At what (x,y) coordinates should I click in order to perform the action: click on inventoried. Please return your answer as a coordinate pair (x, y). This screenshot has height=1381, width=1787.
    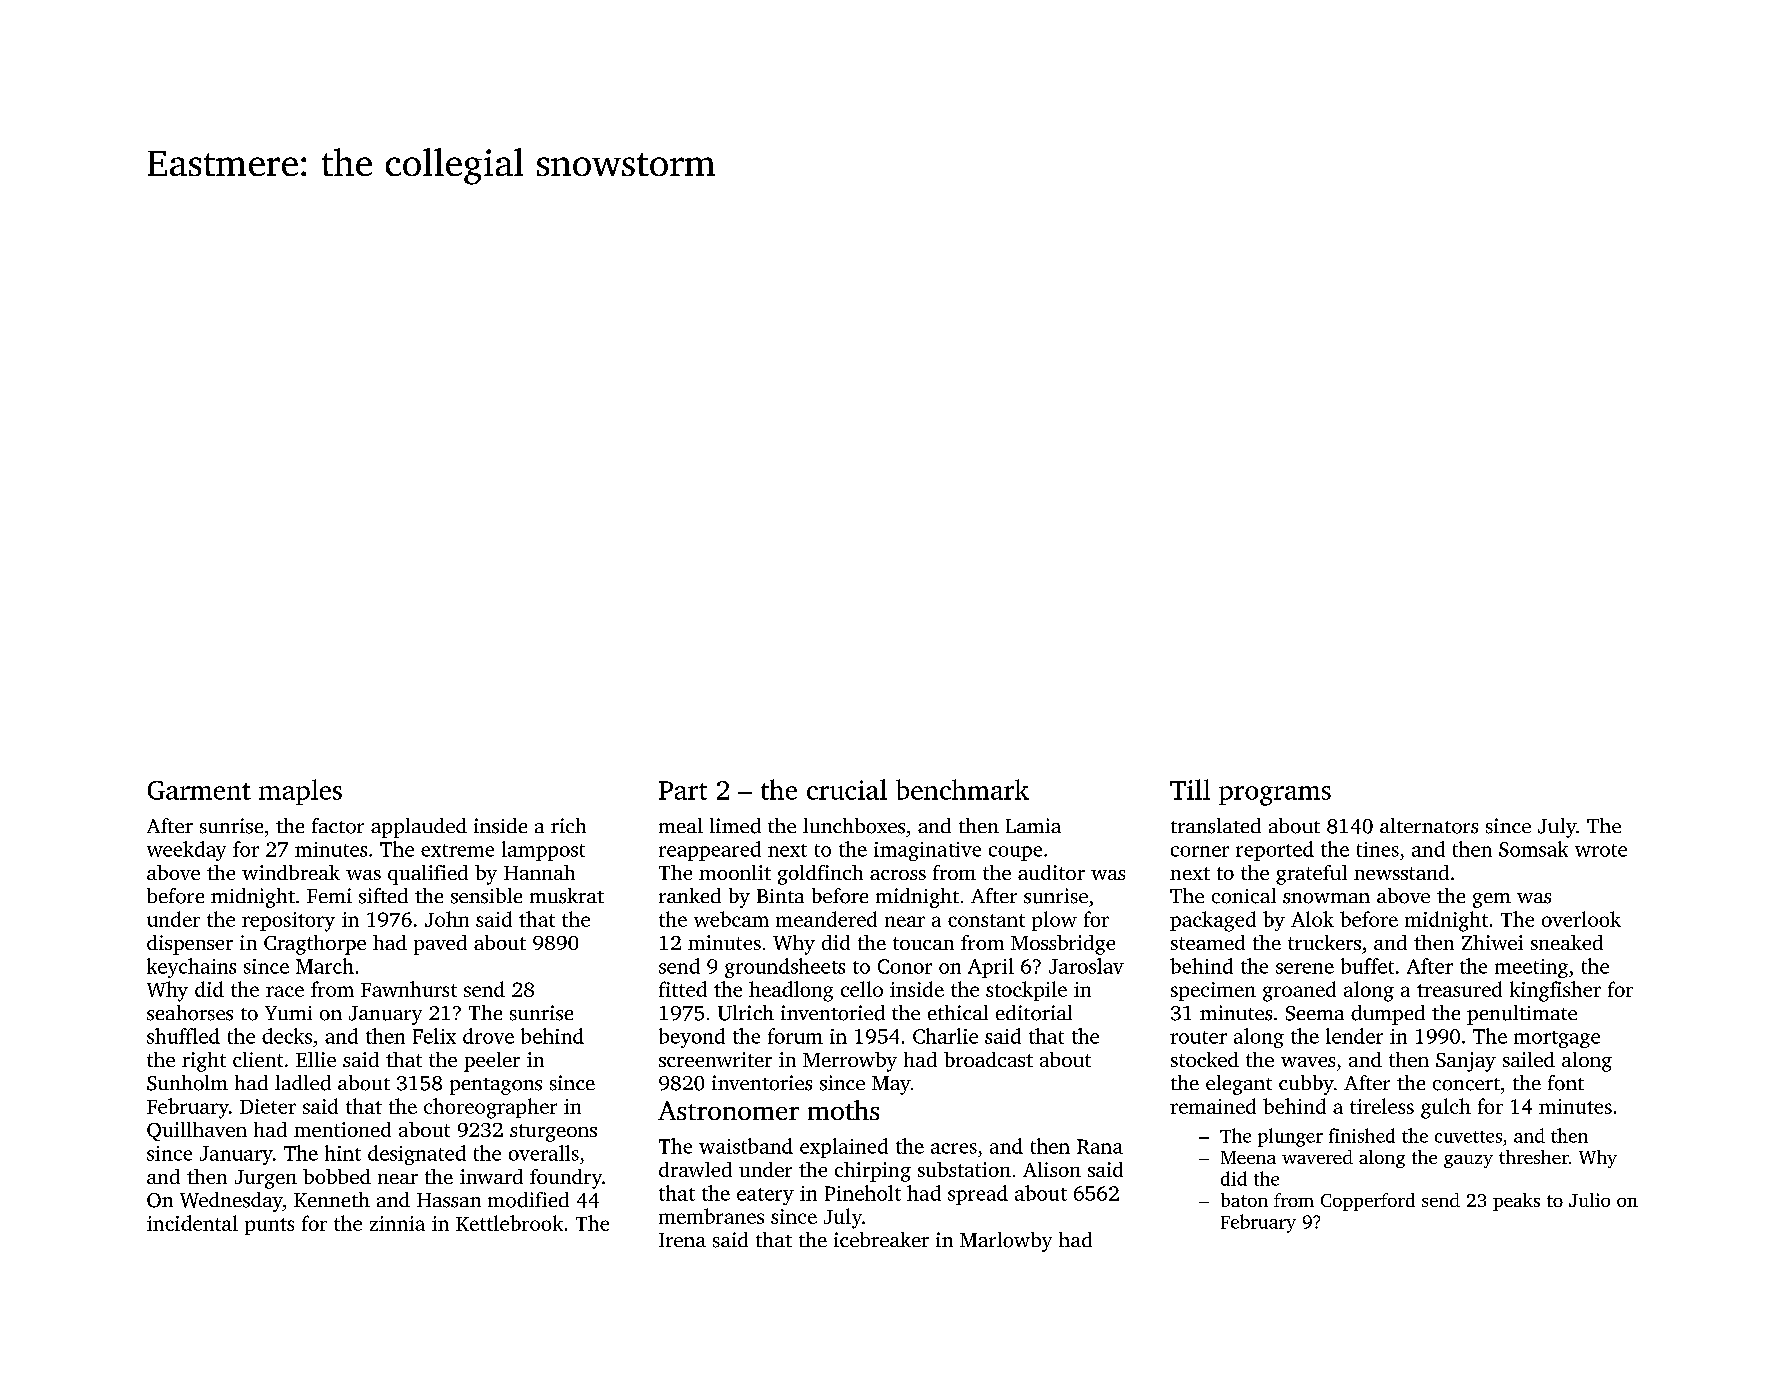
    Looking at the image, I should click on (833, 1013).
